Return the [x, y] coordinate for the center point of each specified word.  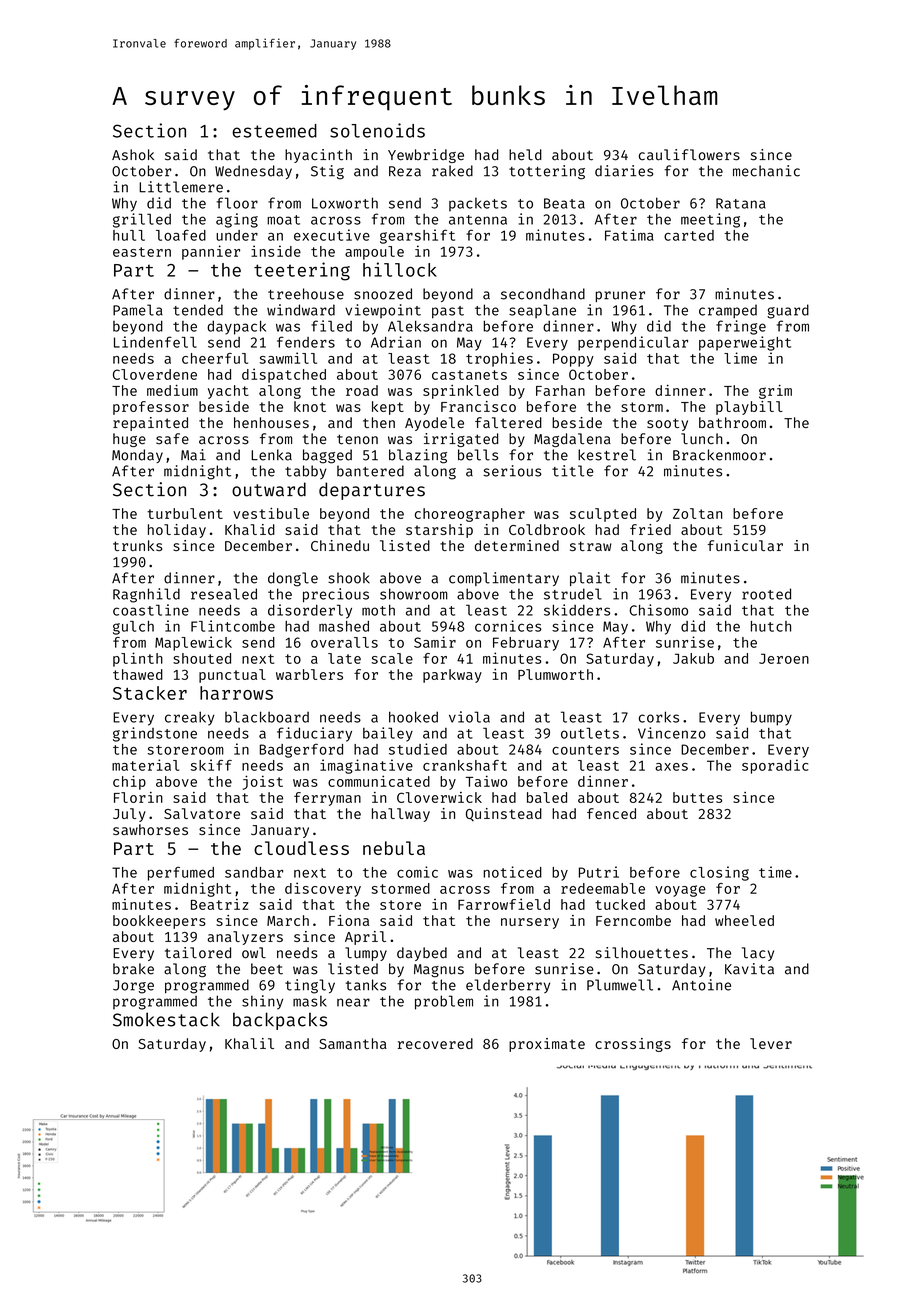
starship [439, 531]
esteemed [274, 131]
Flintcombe [233, 626]
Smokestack [166, 1019]
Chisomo [659, 610]
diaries [624, 171]
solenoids [377, 130]
